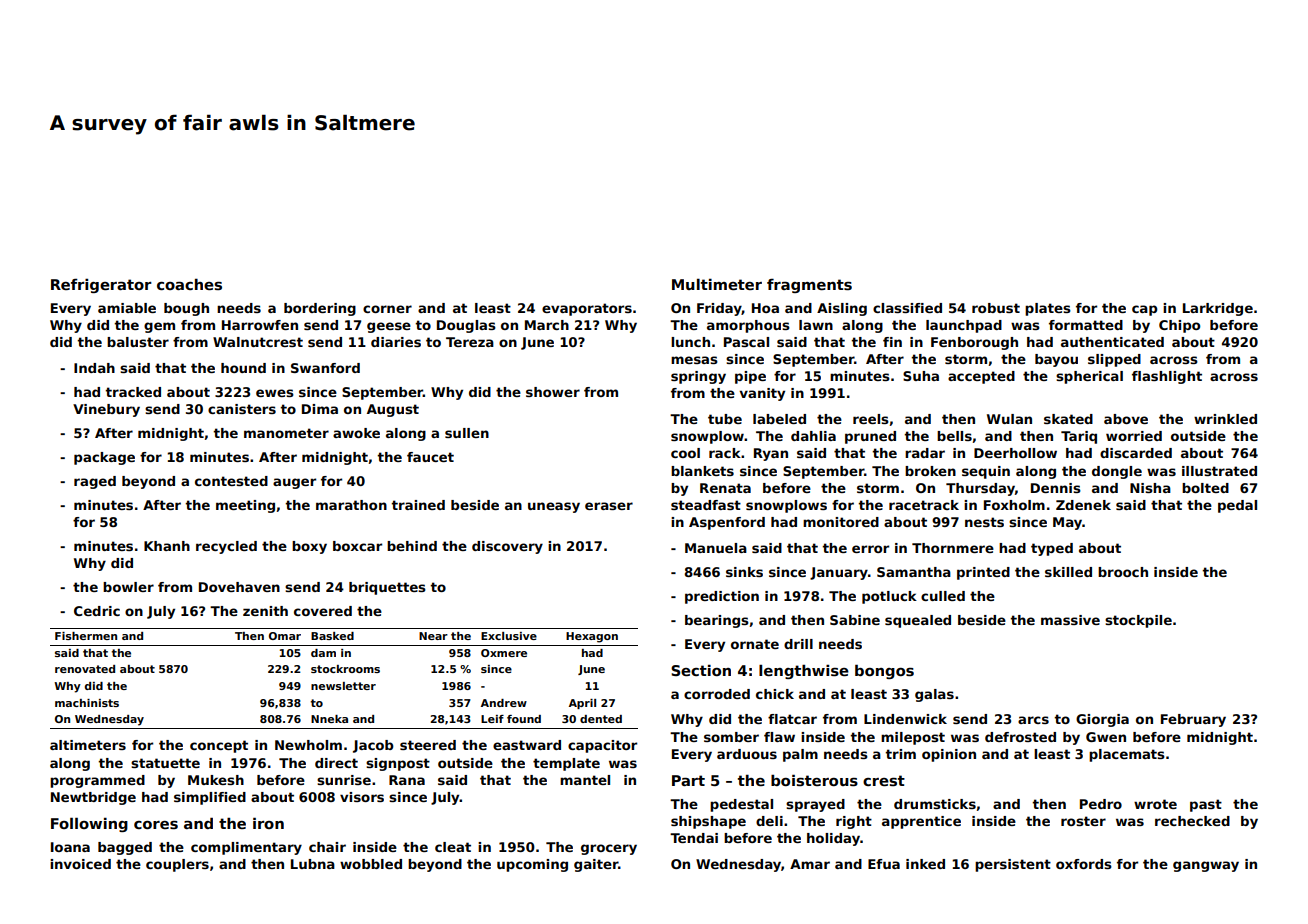  Describe the element at coordinates (351, 505) in the screenshot. I see `marathon` at that location.
